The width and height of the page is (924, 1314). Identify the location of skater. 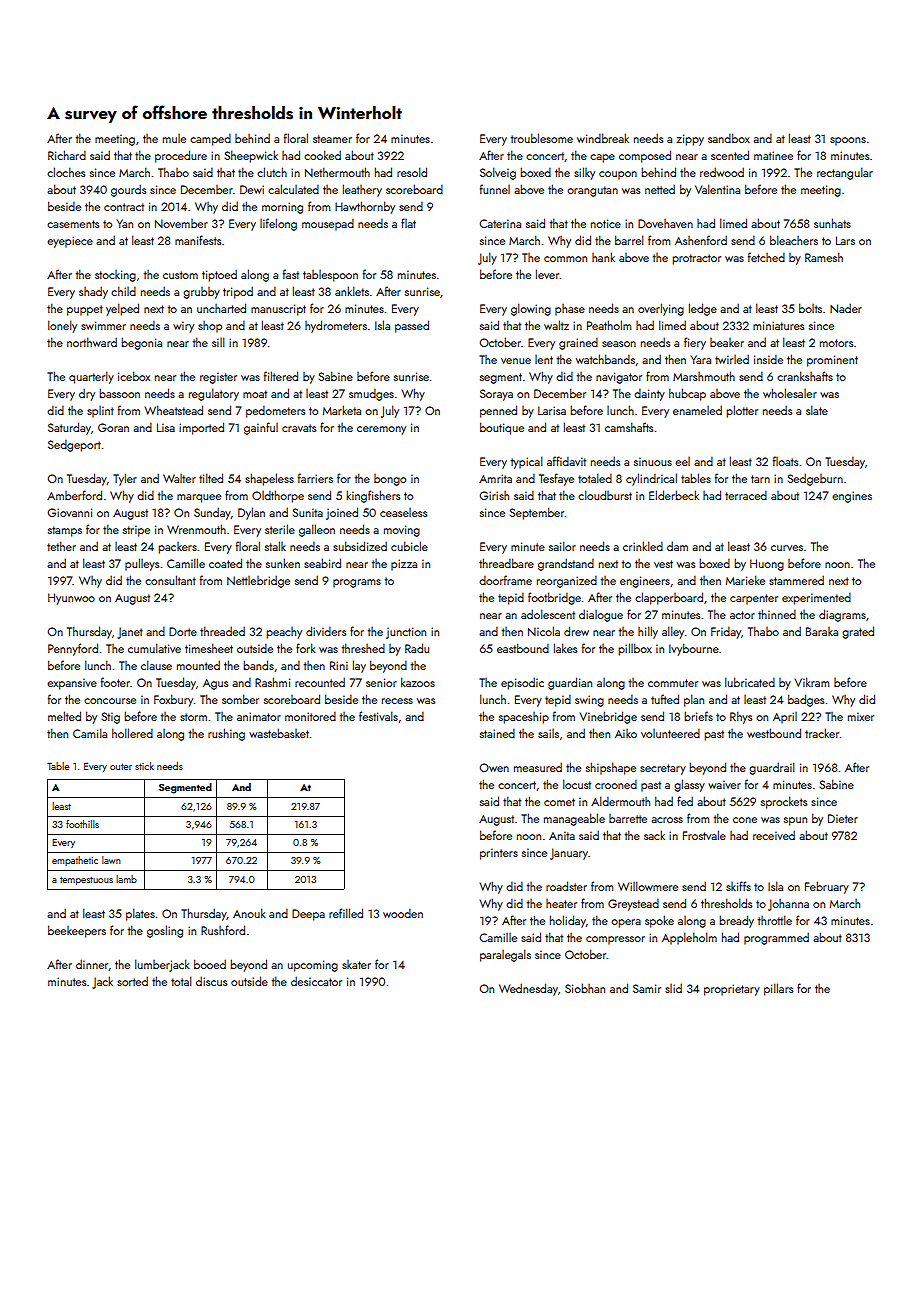
(356, 964).
